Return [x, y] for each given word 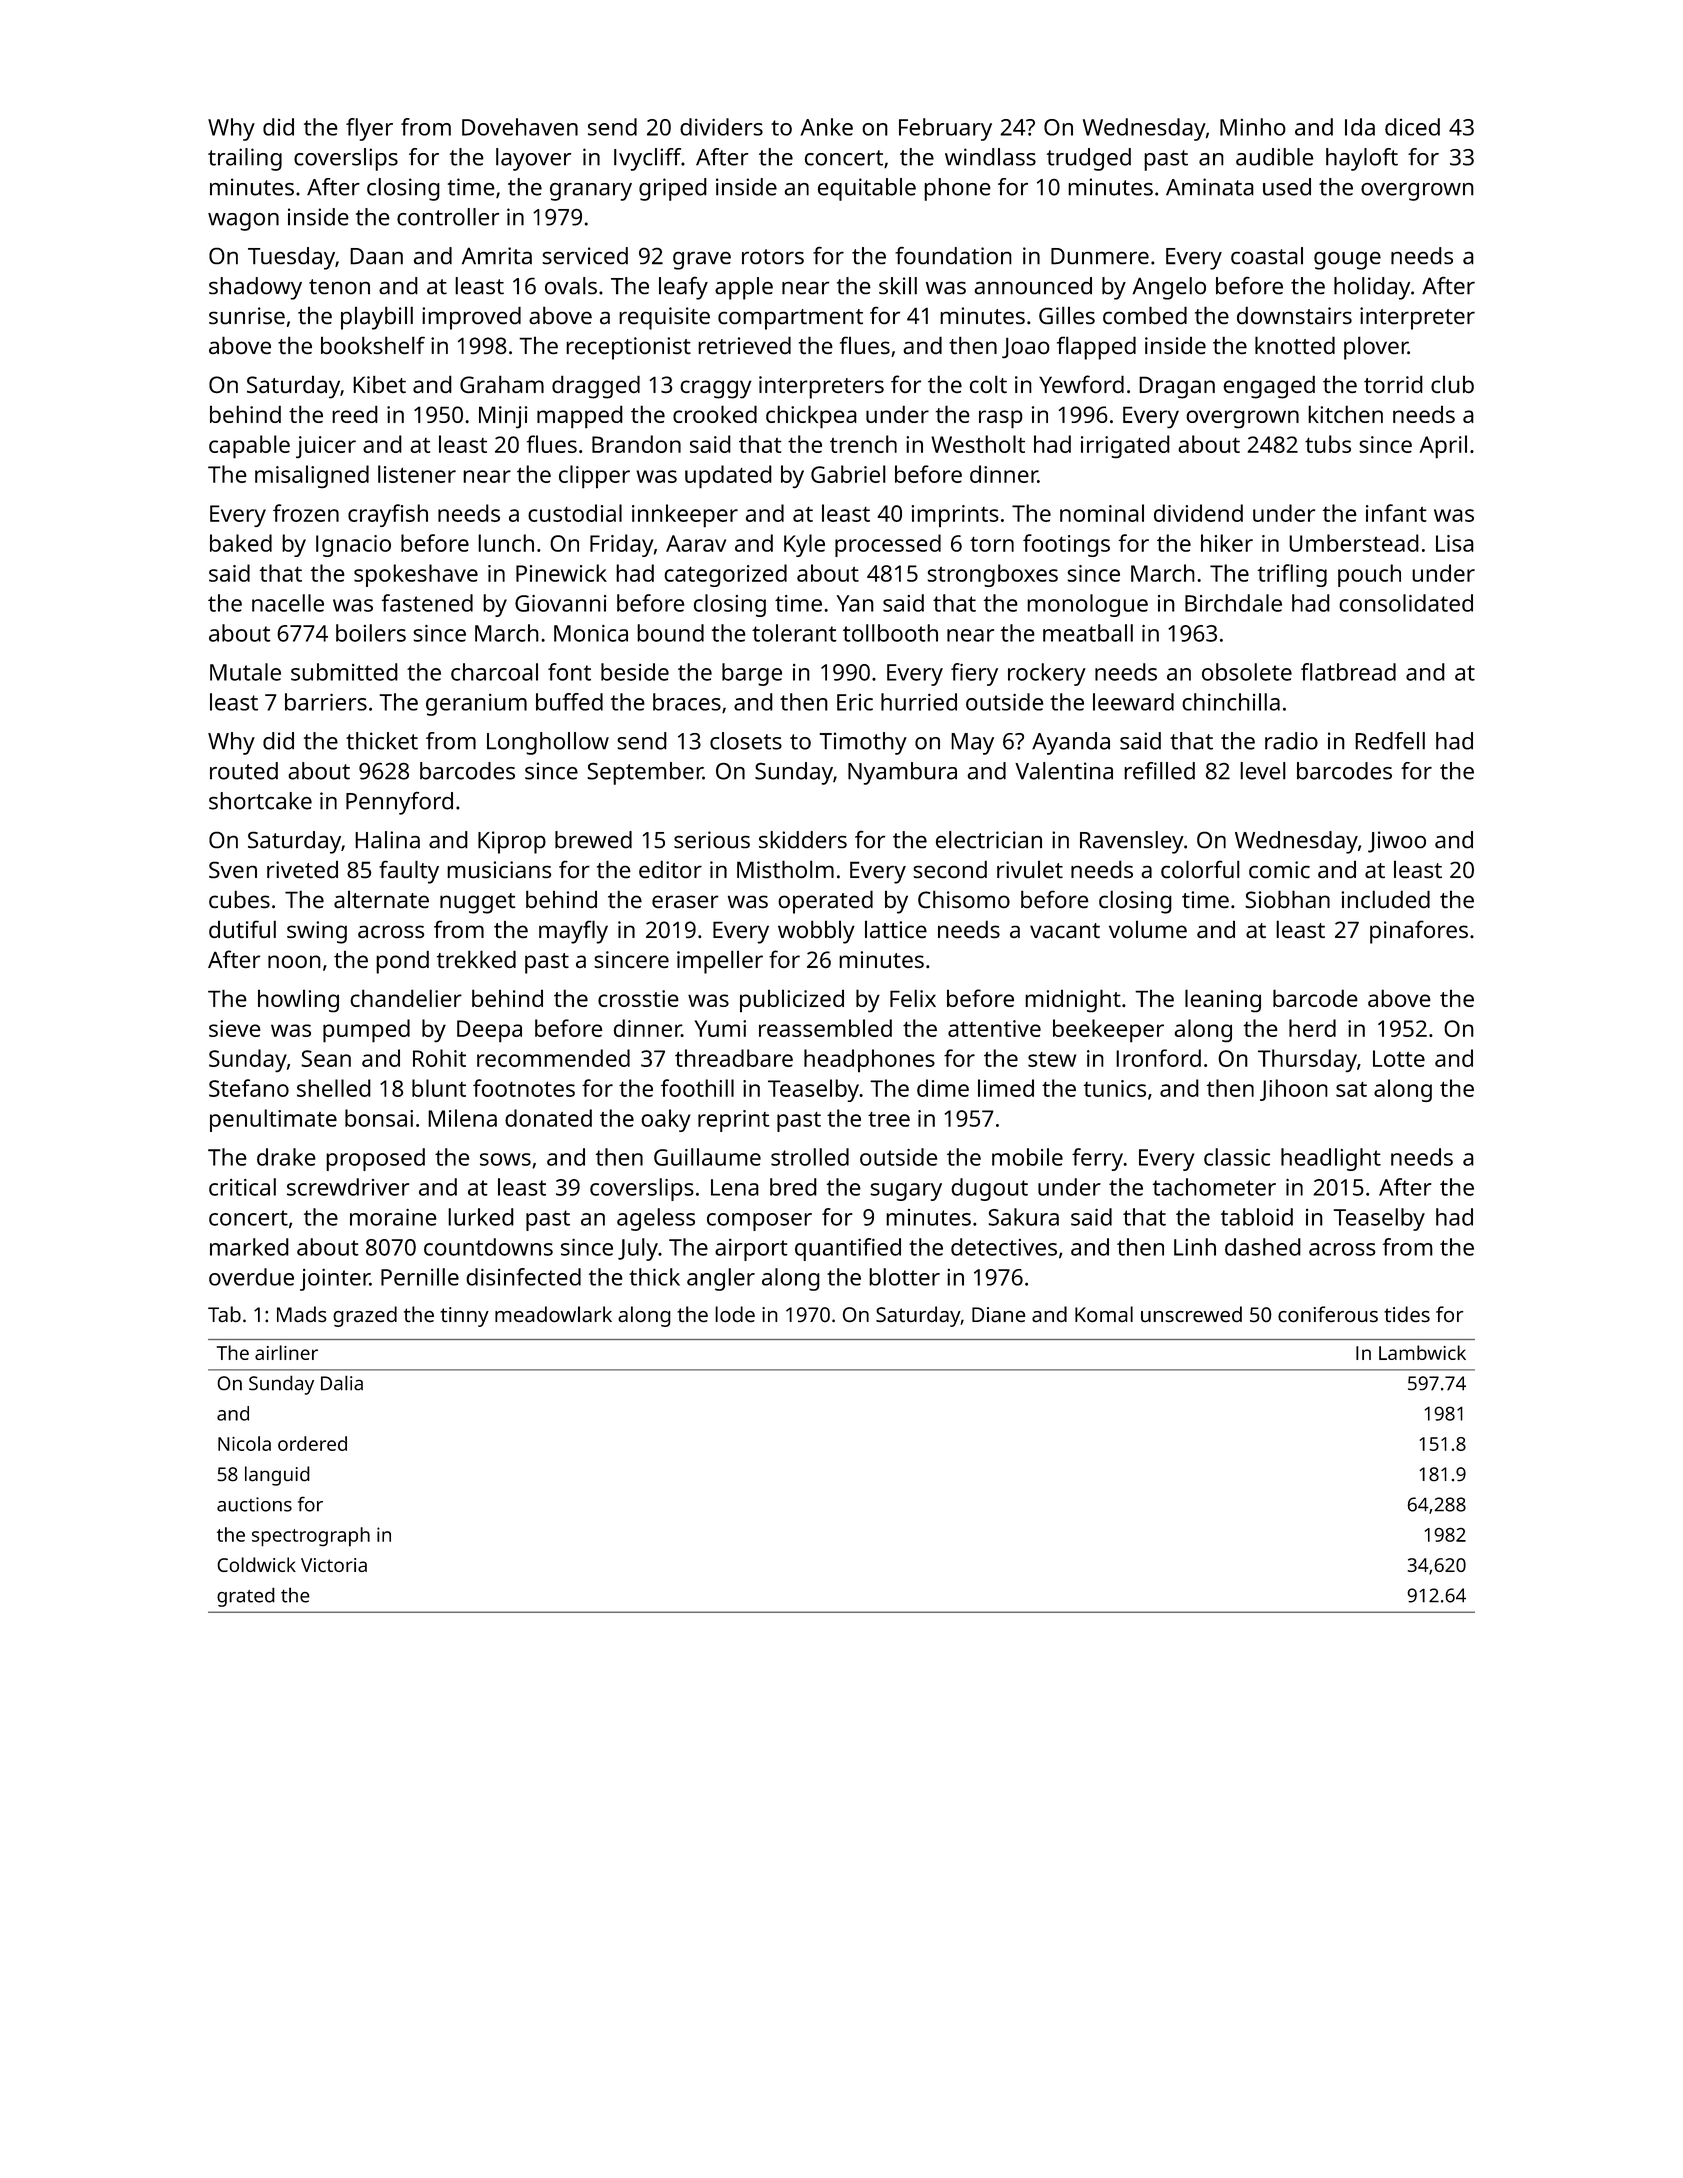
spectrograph [311, 1537]
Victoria [334, 1565]
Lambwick [1422, 1352]
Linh [1195, 1247]
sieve [235, 1028]
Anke [827, 127]
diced [1412, 127]
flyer [369, 129]
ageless [656, 1219]
